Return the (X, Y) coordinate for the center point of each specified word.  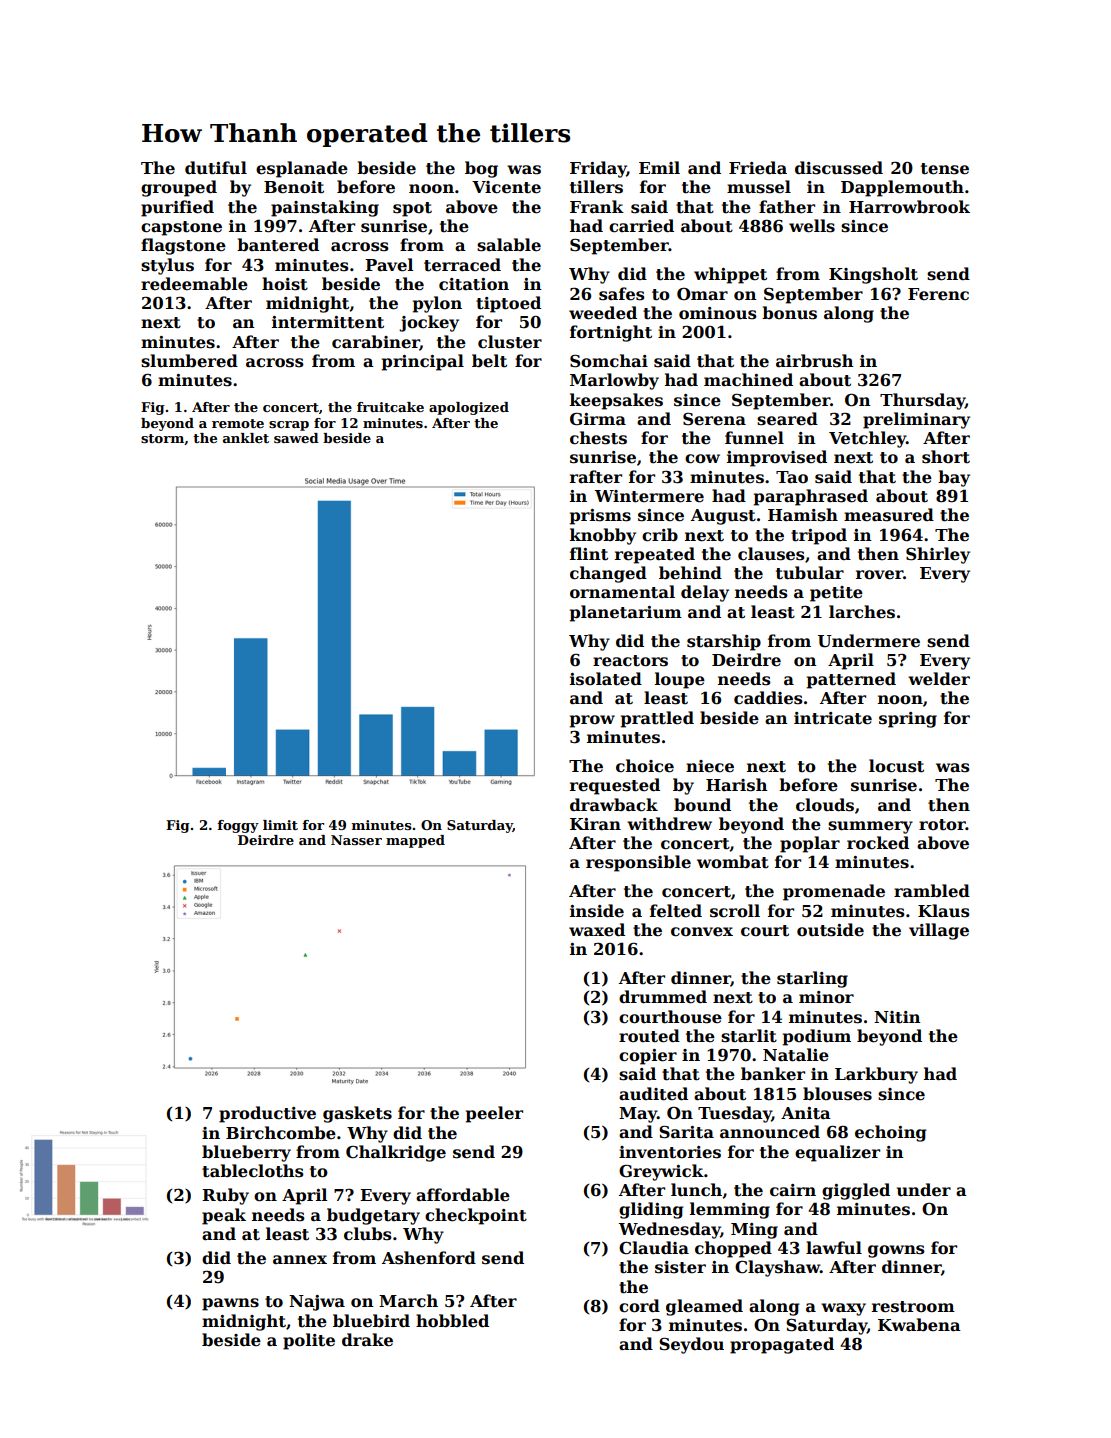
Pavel (389, 265)
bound (702, 805)
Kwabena (919, 1325)
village (939, 931)
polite (309, 1341)
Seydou (691, 1345)
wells (812, 226)
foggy (238, 826)
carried (641, 226)
